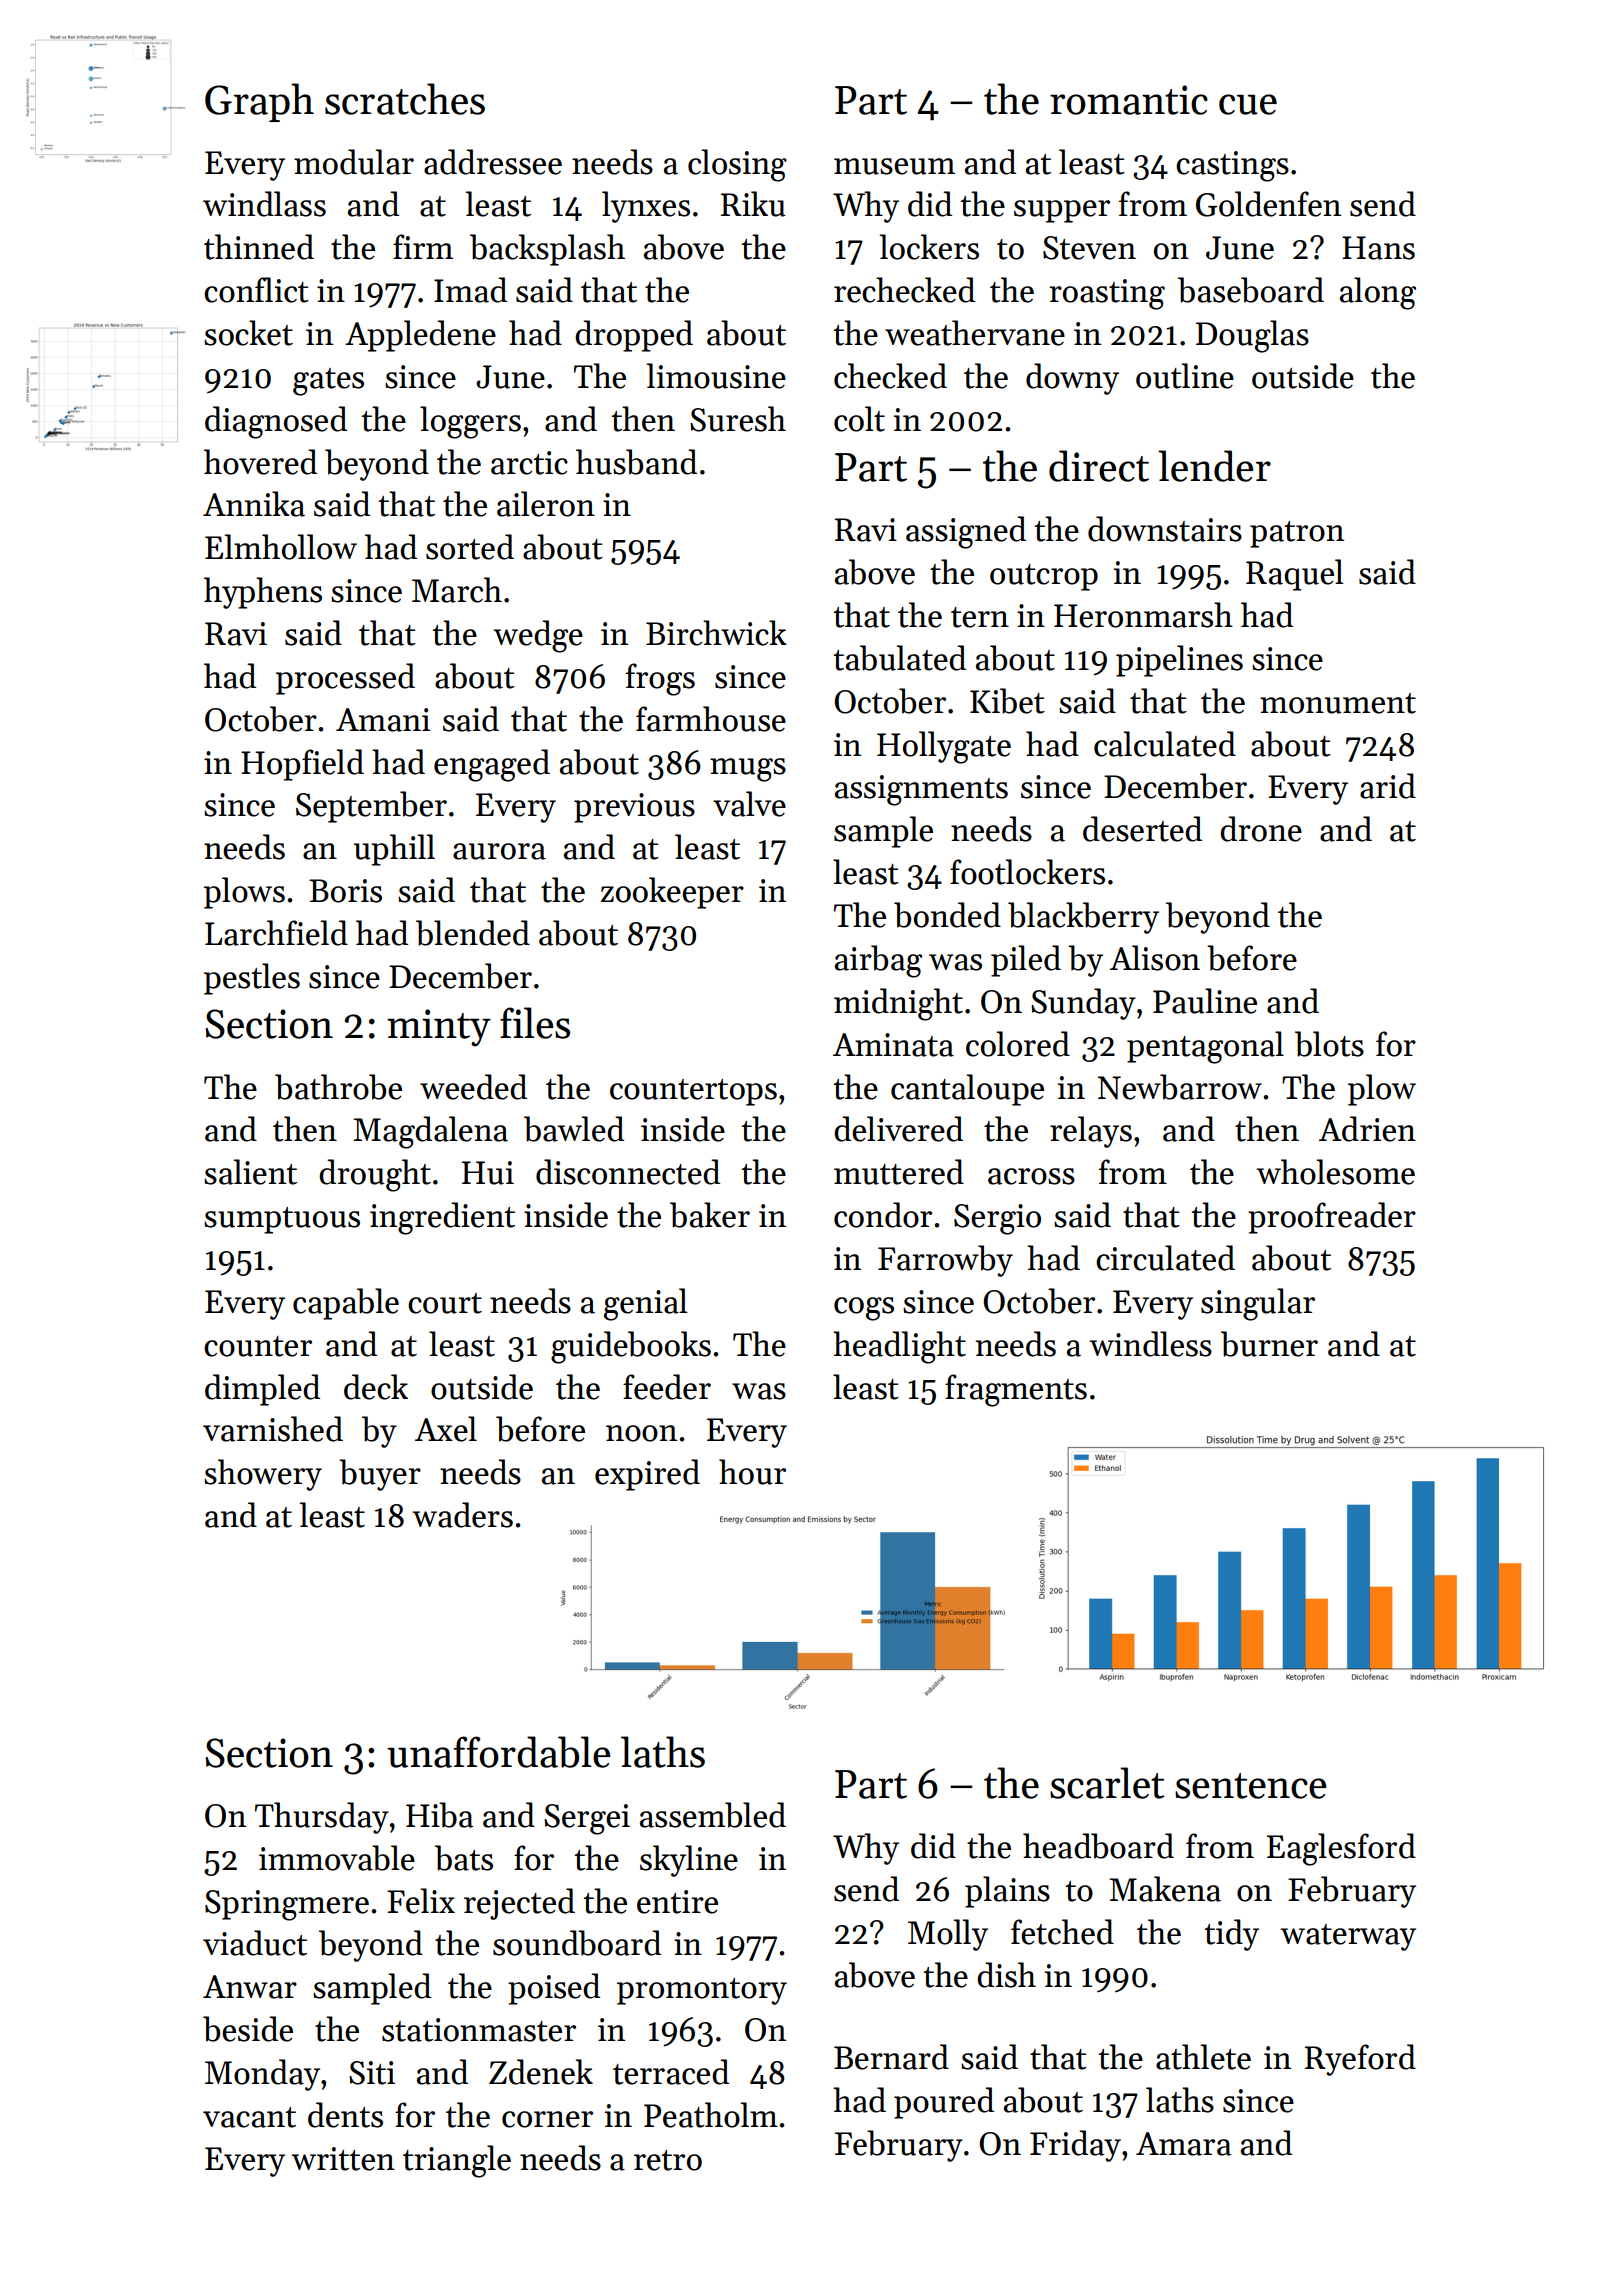 This image has height=2292, width=1620. What do you see at coordinates (944, 2103) in the image?
I see `poured` at bounding box center [944, 2103].
